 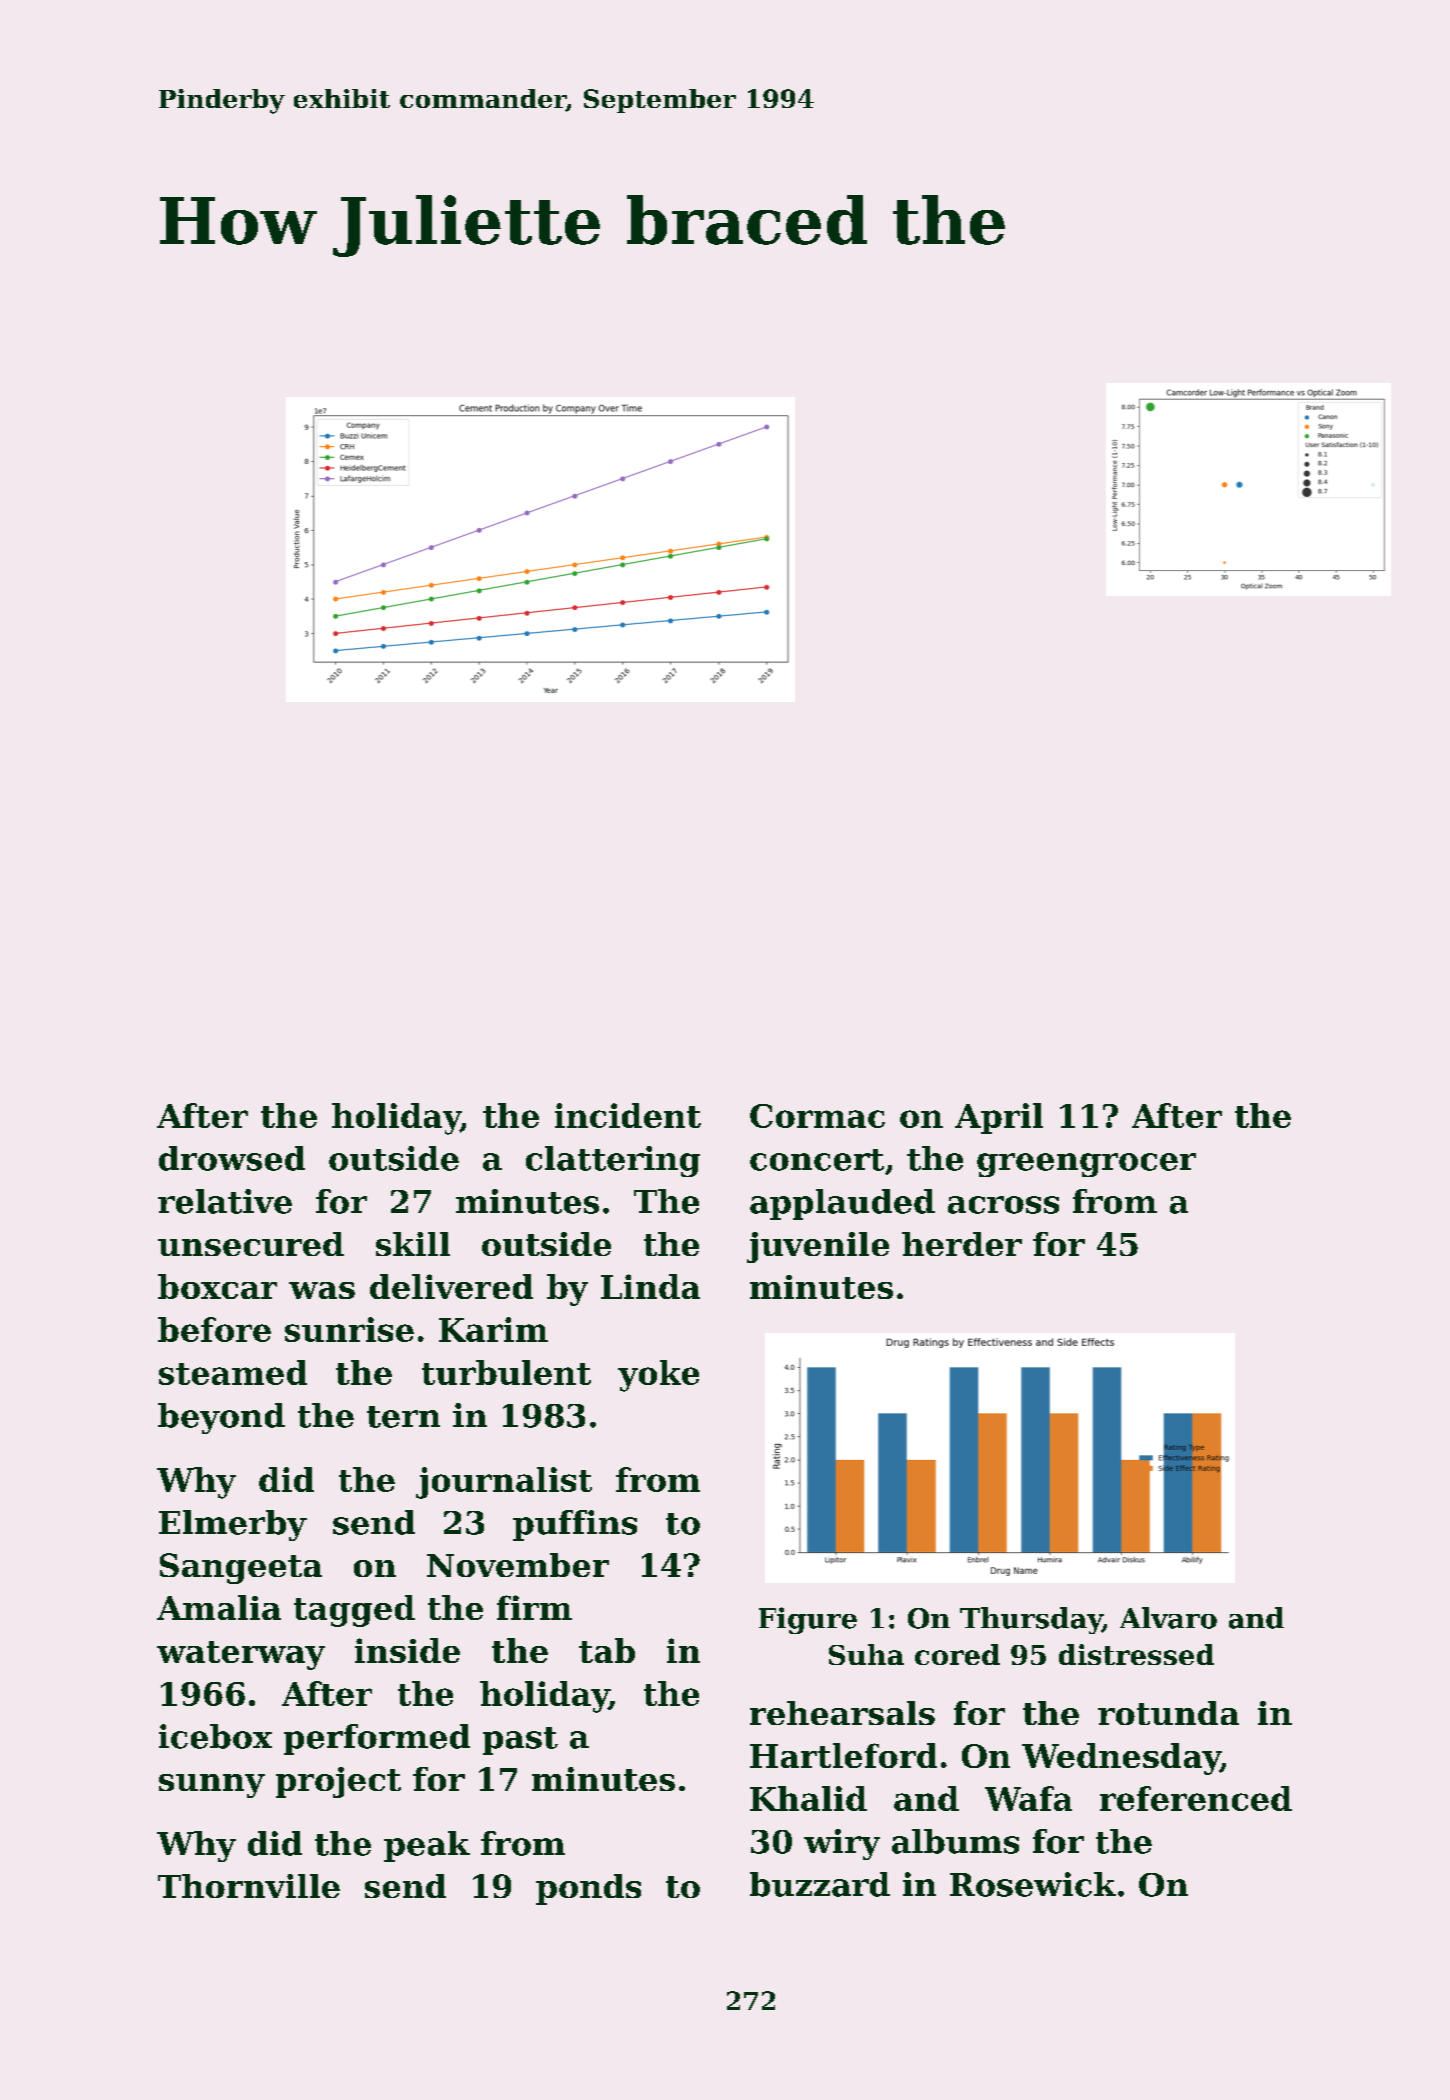 What do you see at coordinates (217, 1286) in the document?
I see `boxcar` at bounding box center [217, 1286].
